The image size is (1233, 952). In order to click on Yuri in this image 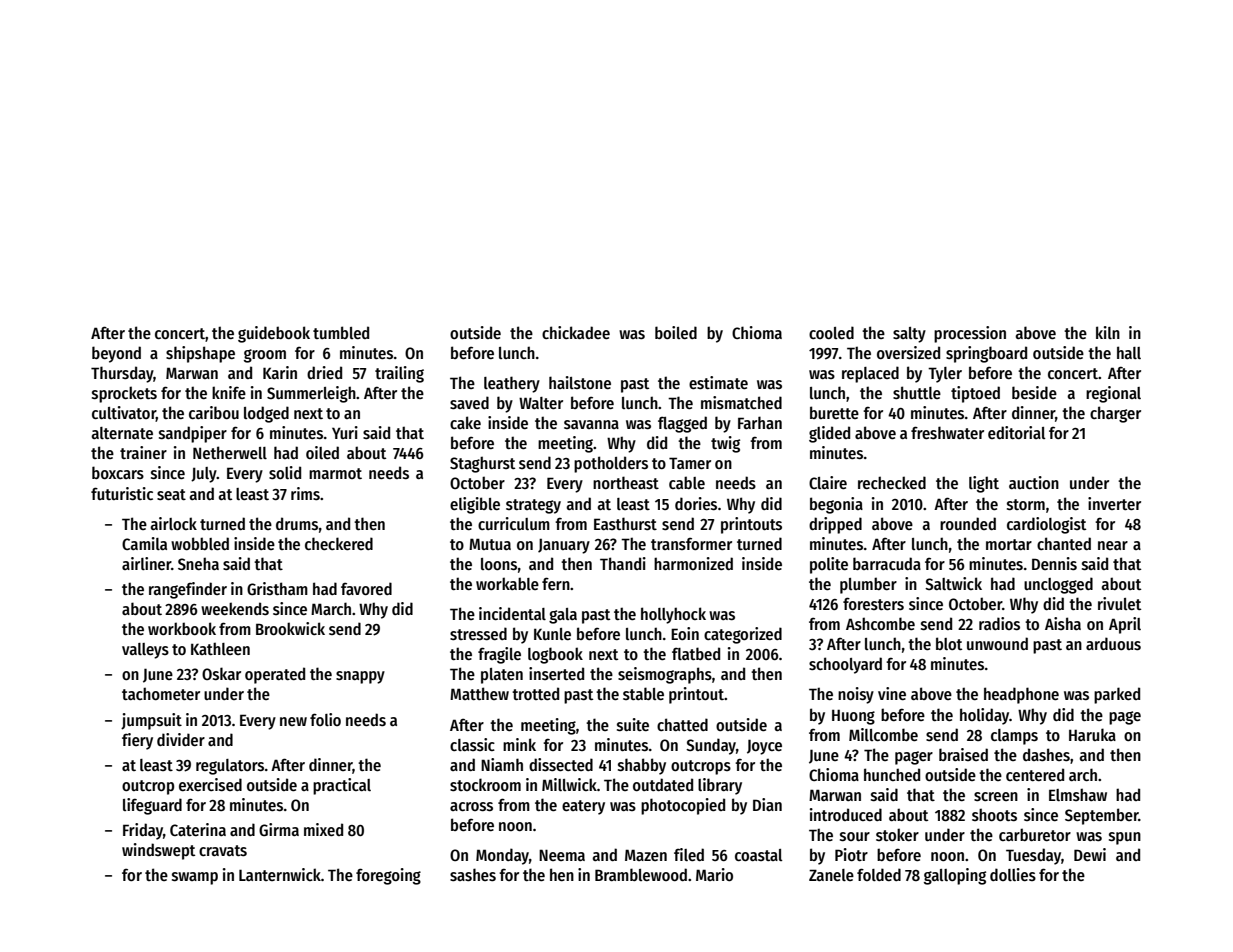, I will do `click(345, 432)`.
